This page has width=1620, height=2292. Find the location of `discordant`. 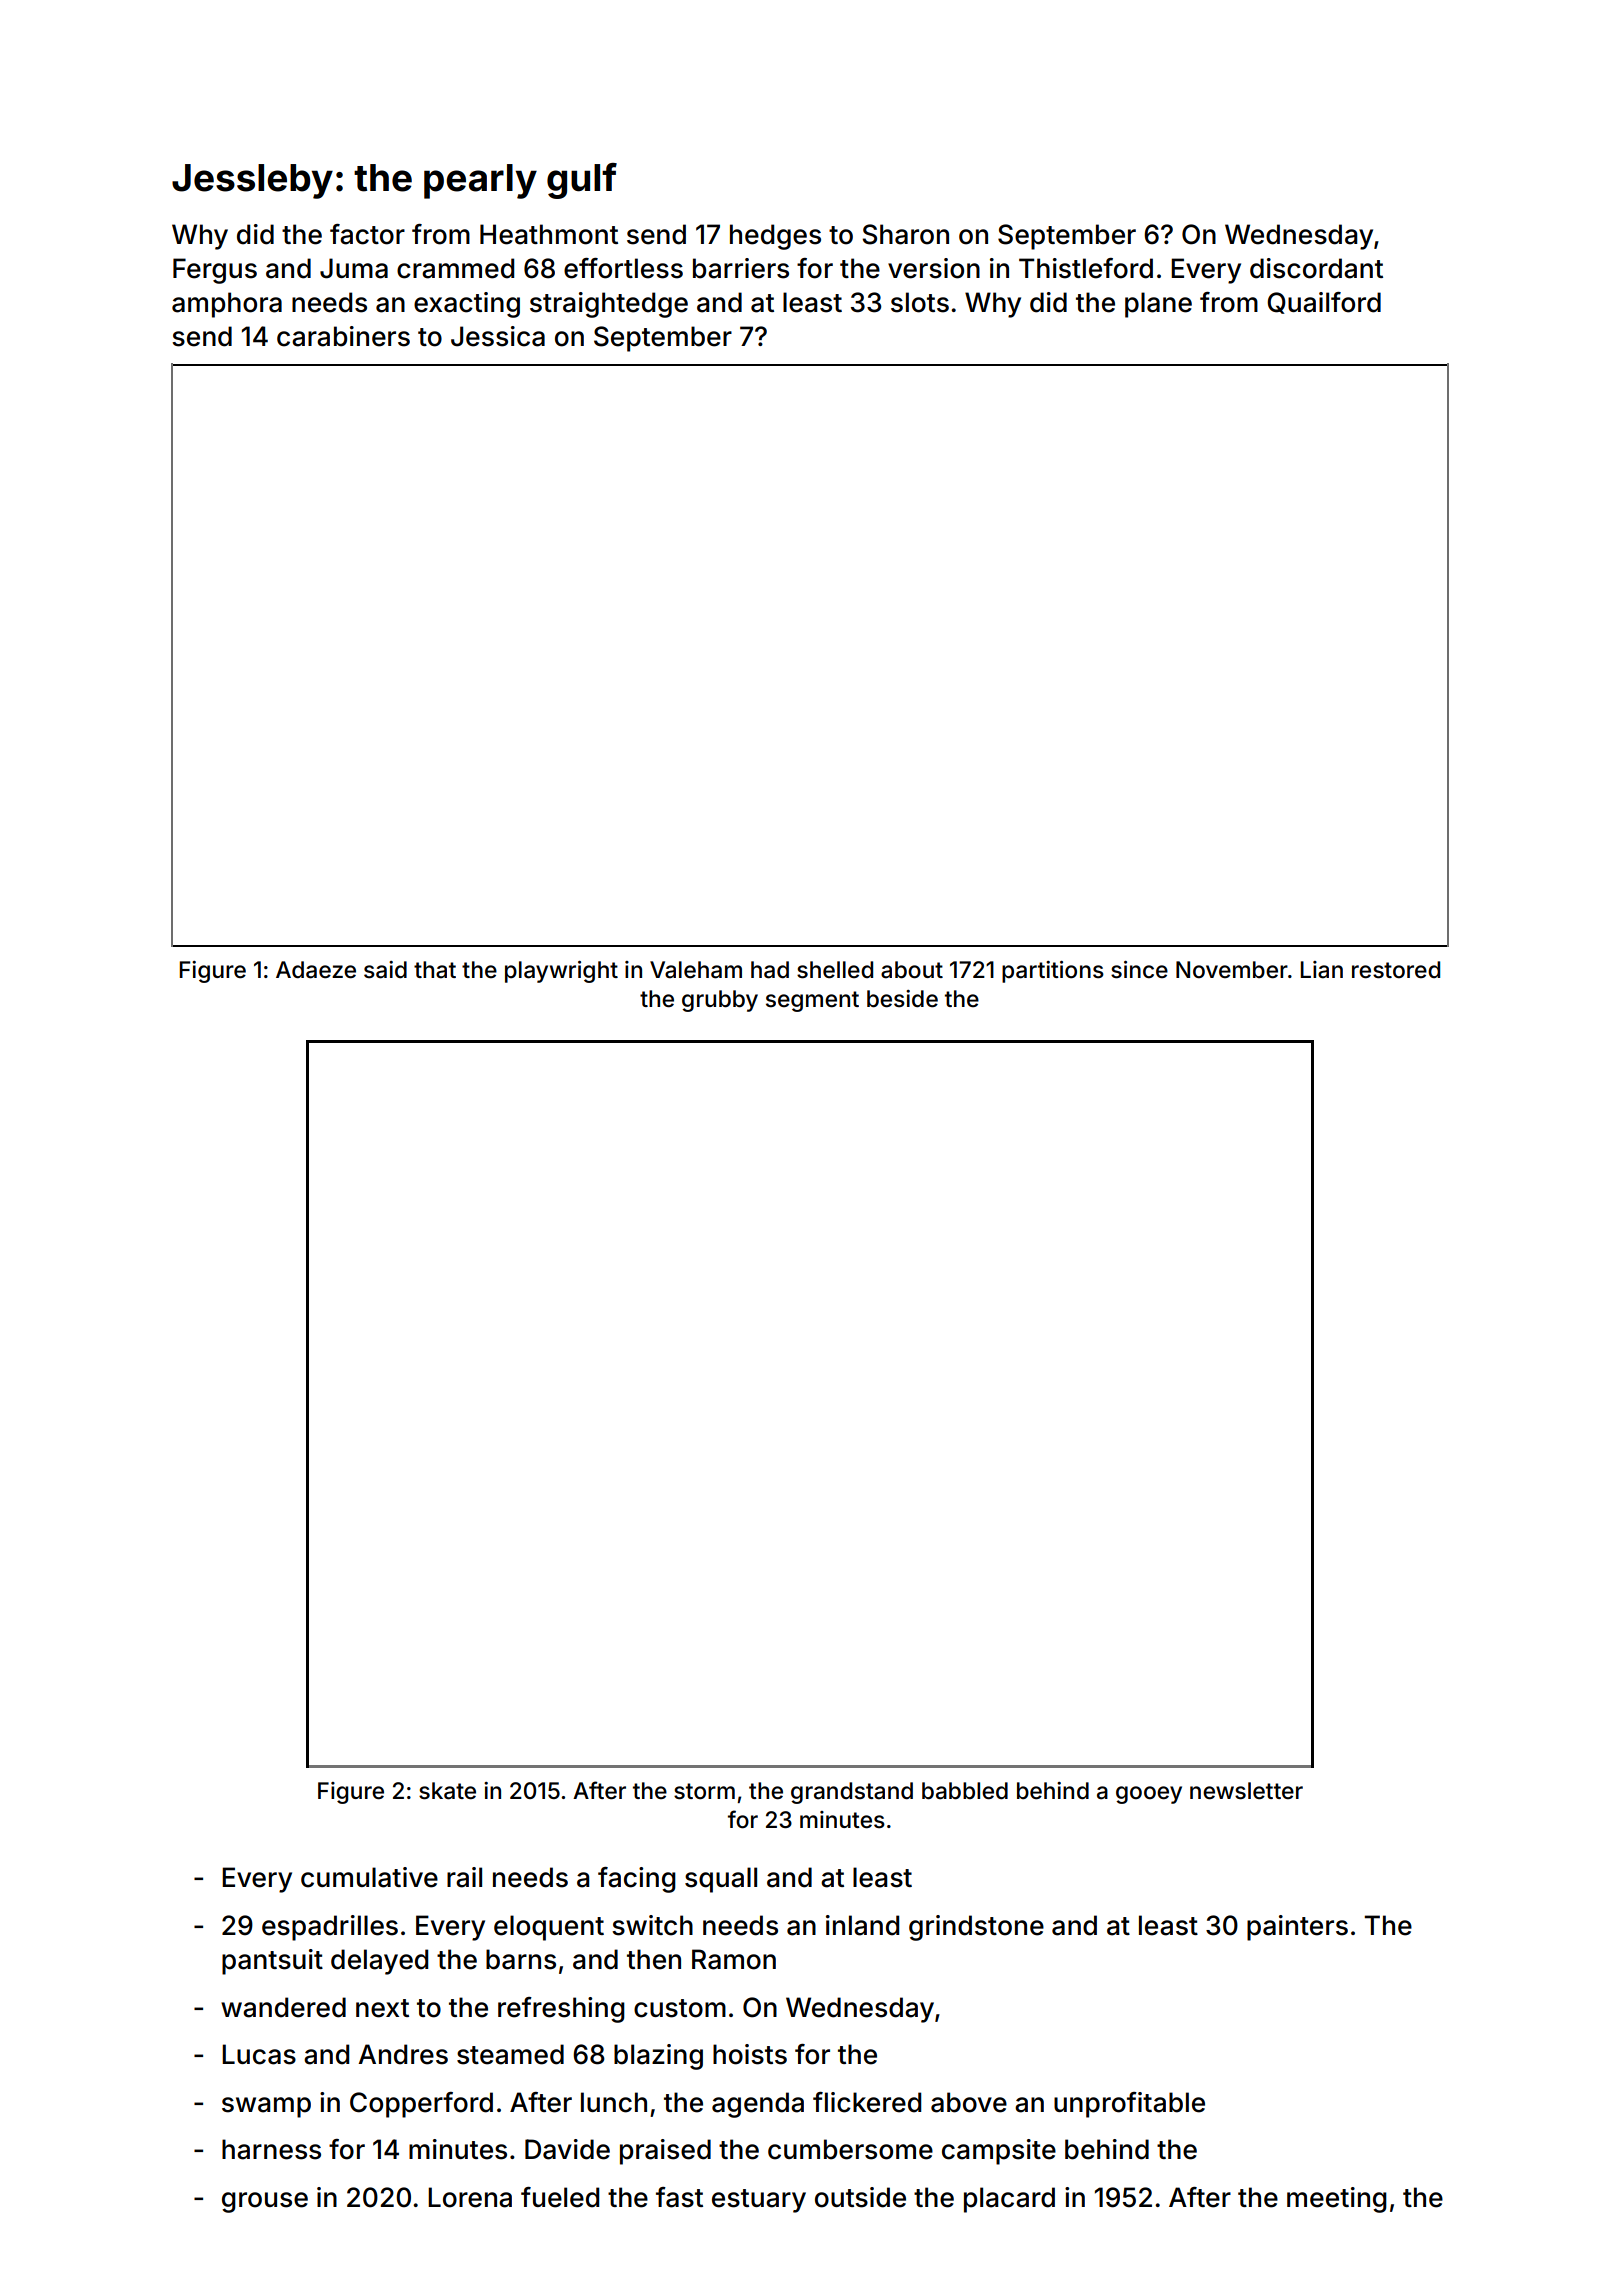

discordant is located at coordinates (1316, 268).
